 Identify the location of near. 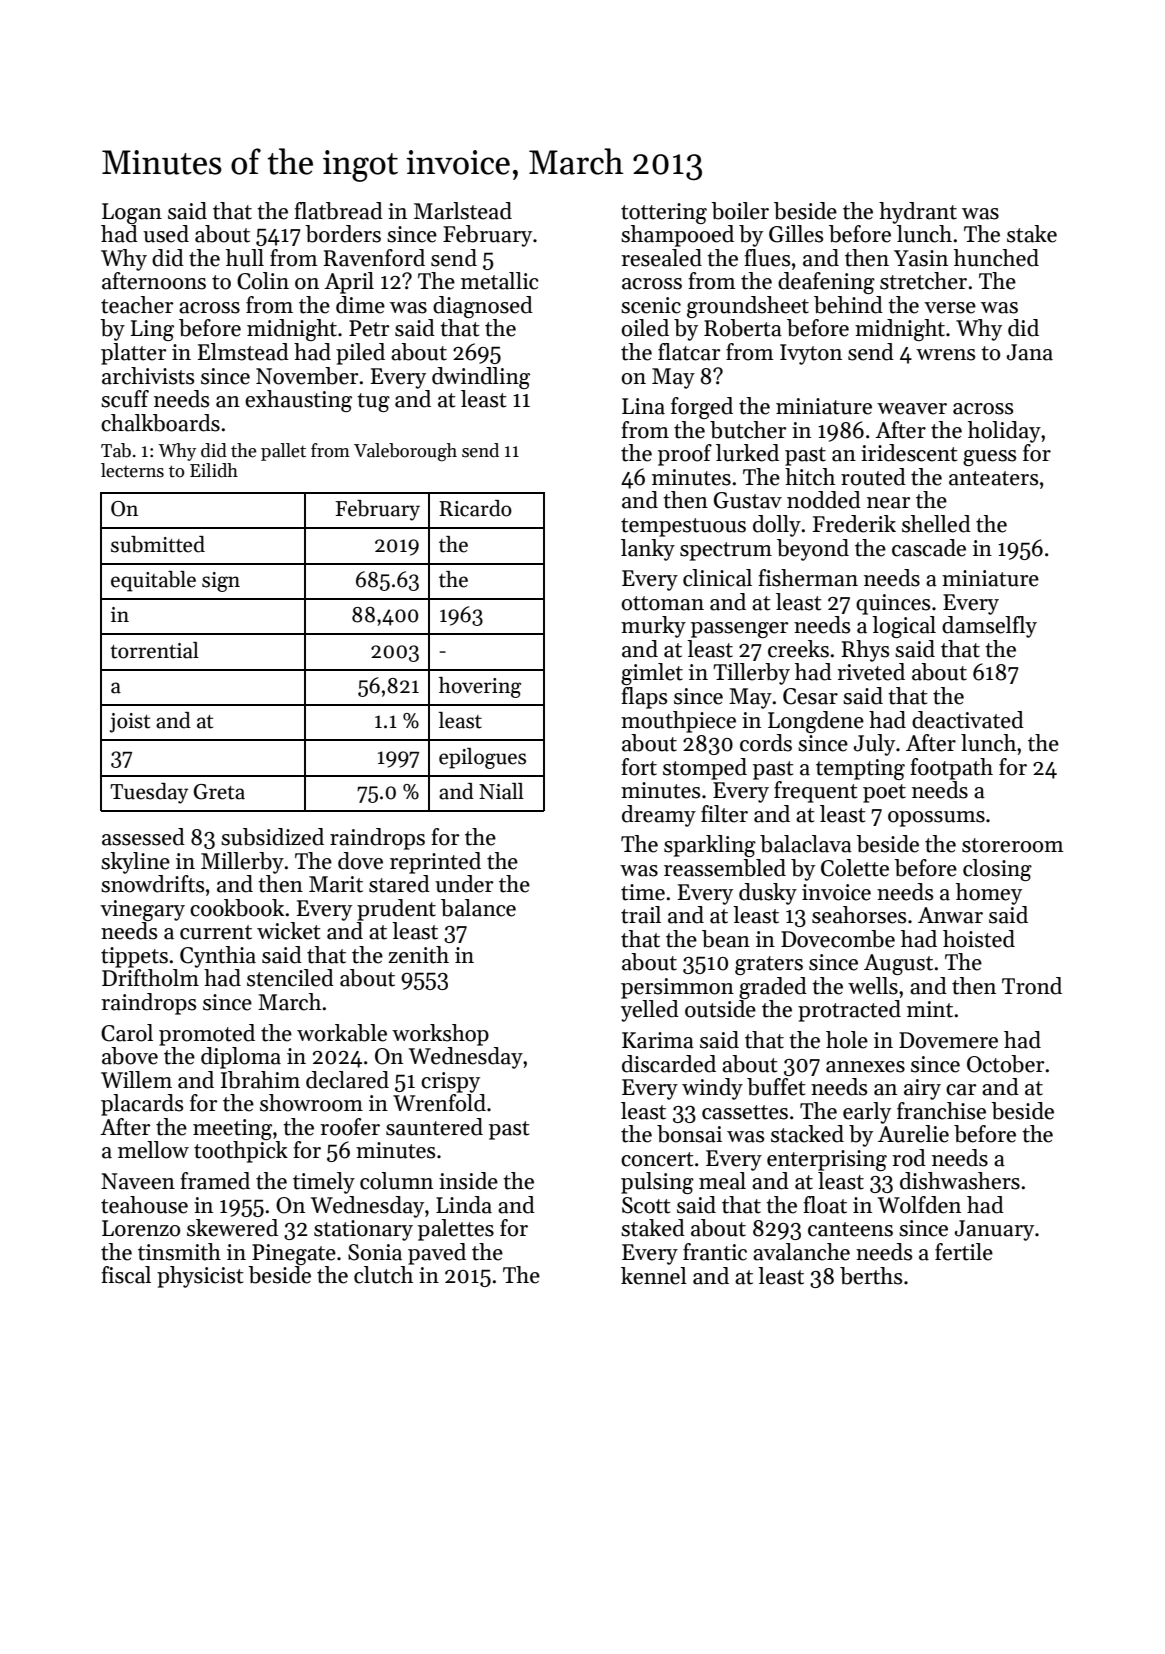
(888, 503).
